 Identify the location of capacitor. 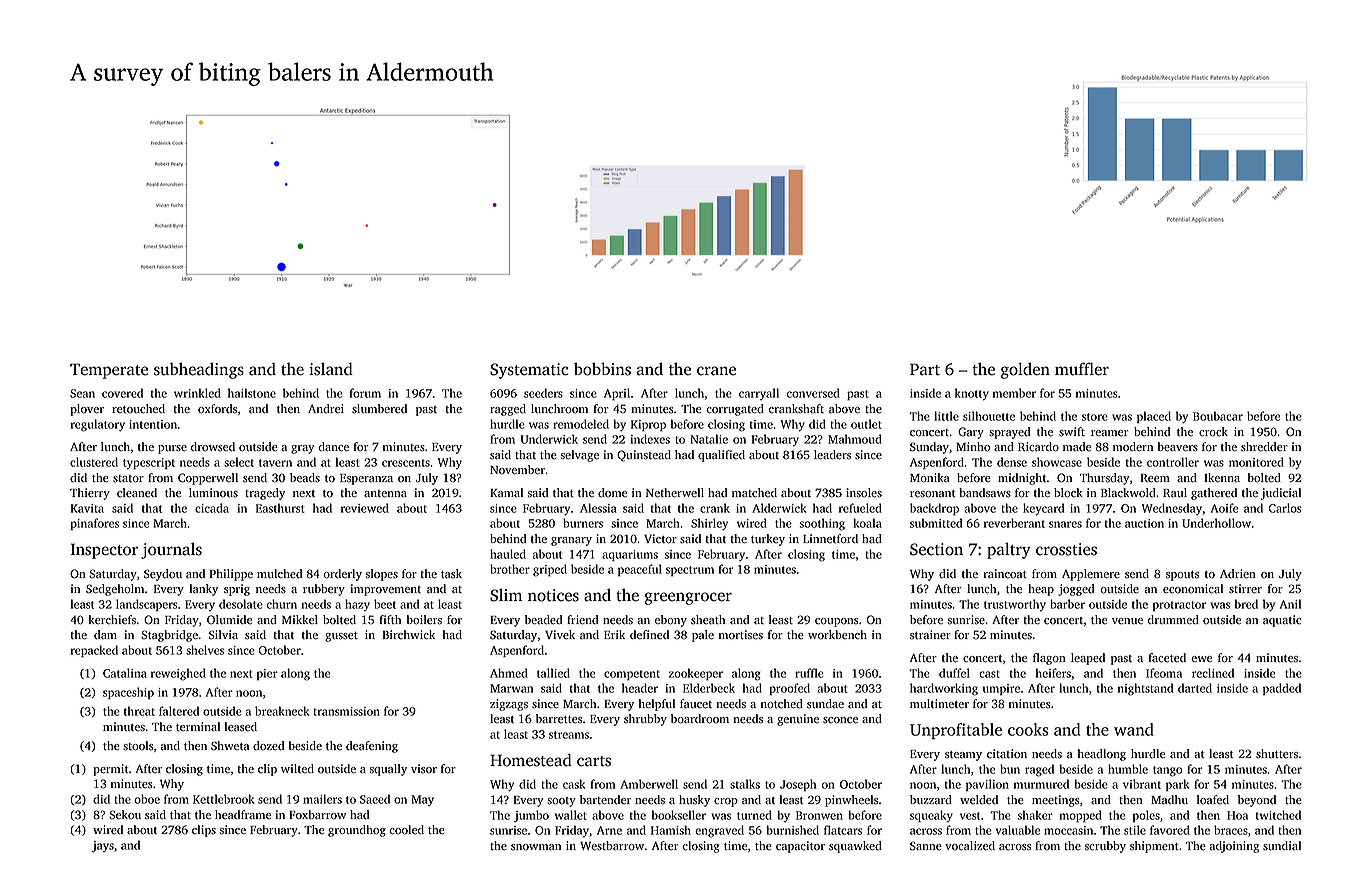
(800, 847).
